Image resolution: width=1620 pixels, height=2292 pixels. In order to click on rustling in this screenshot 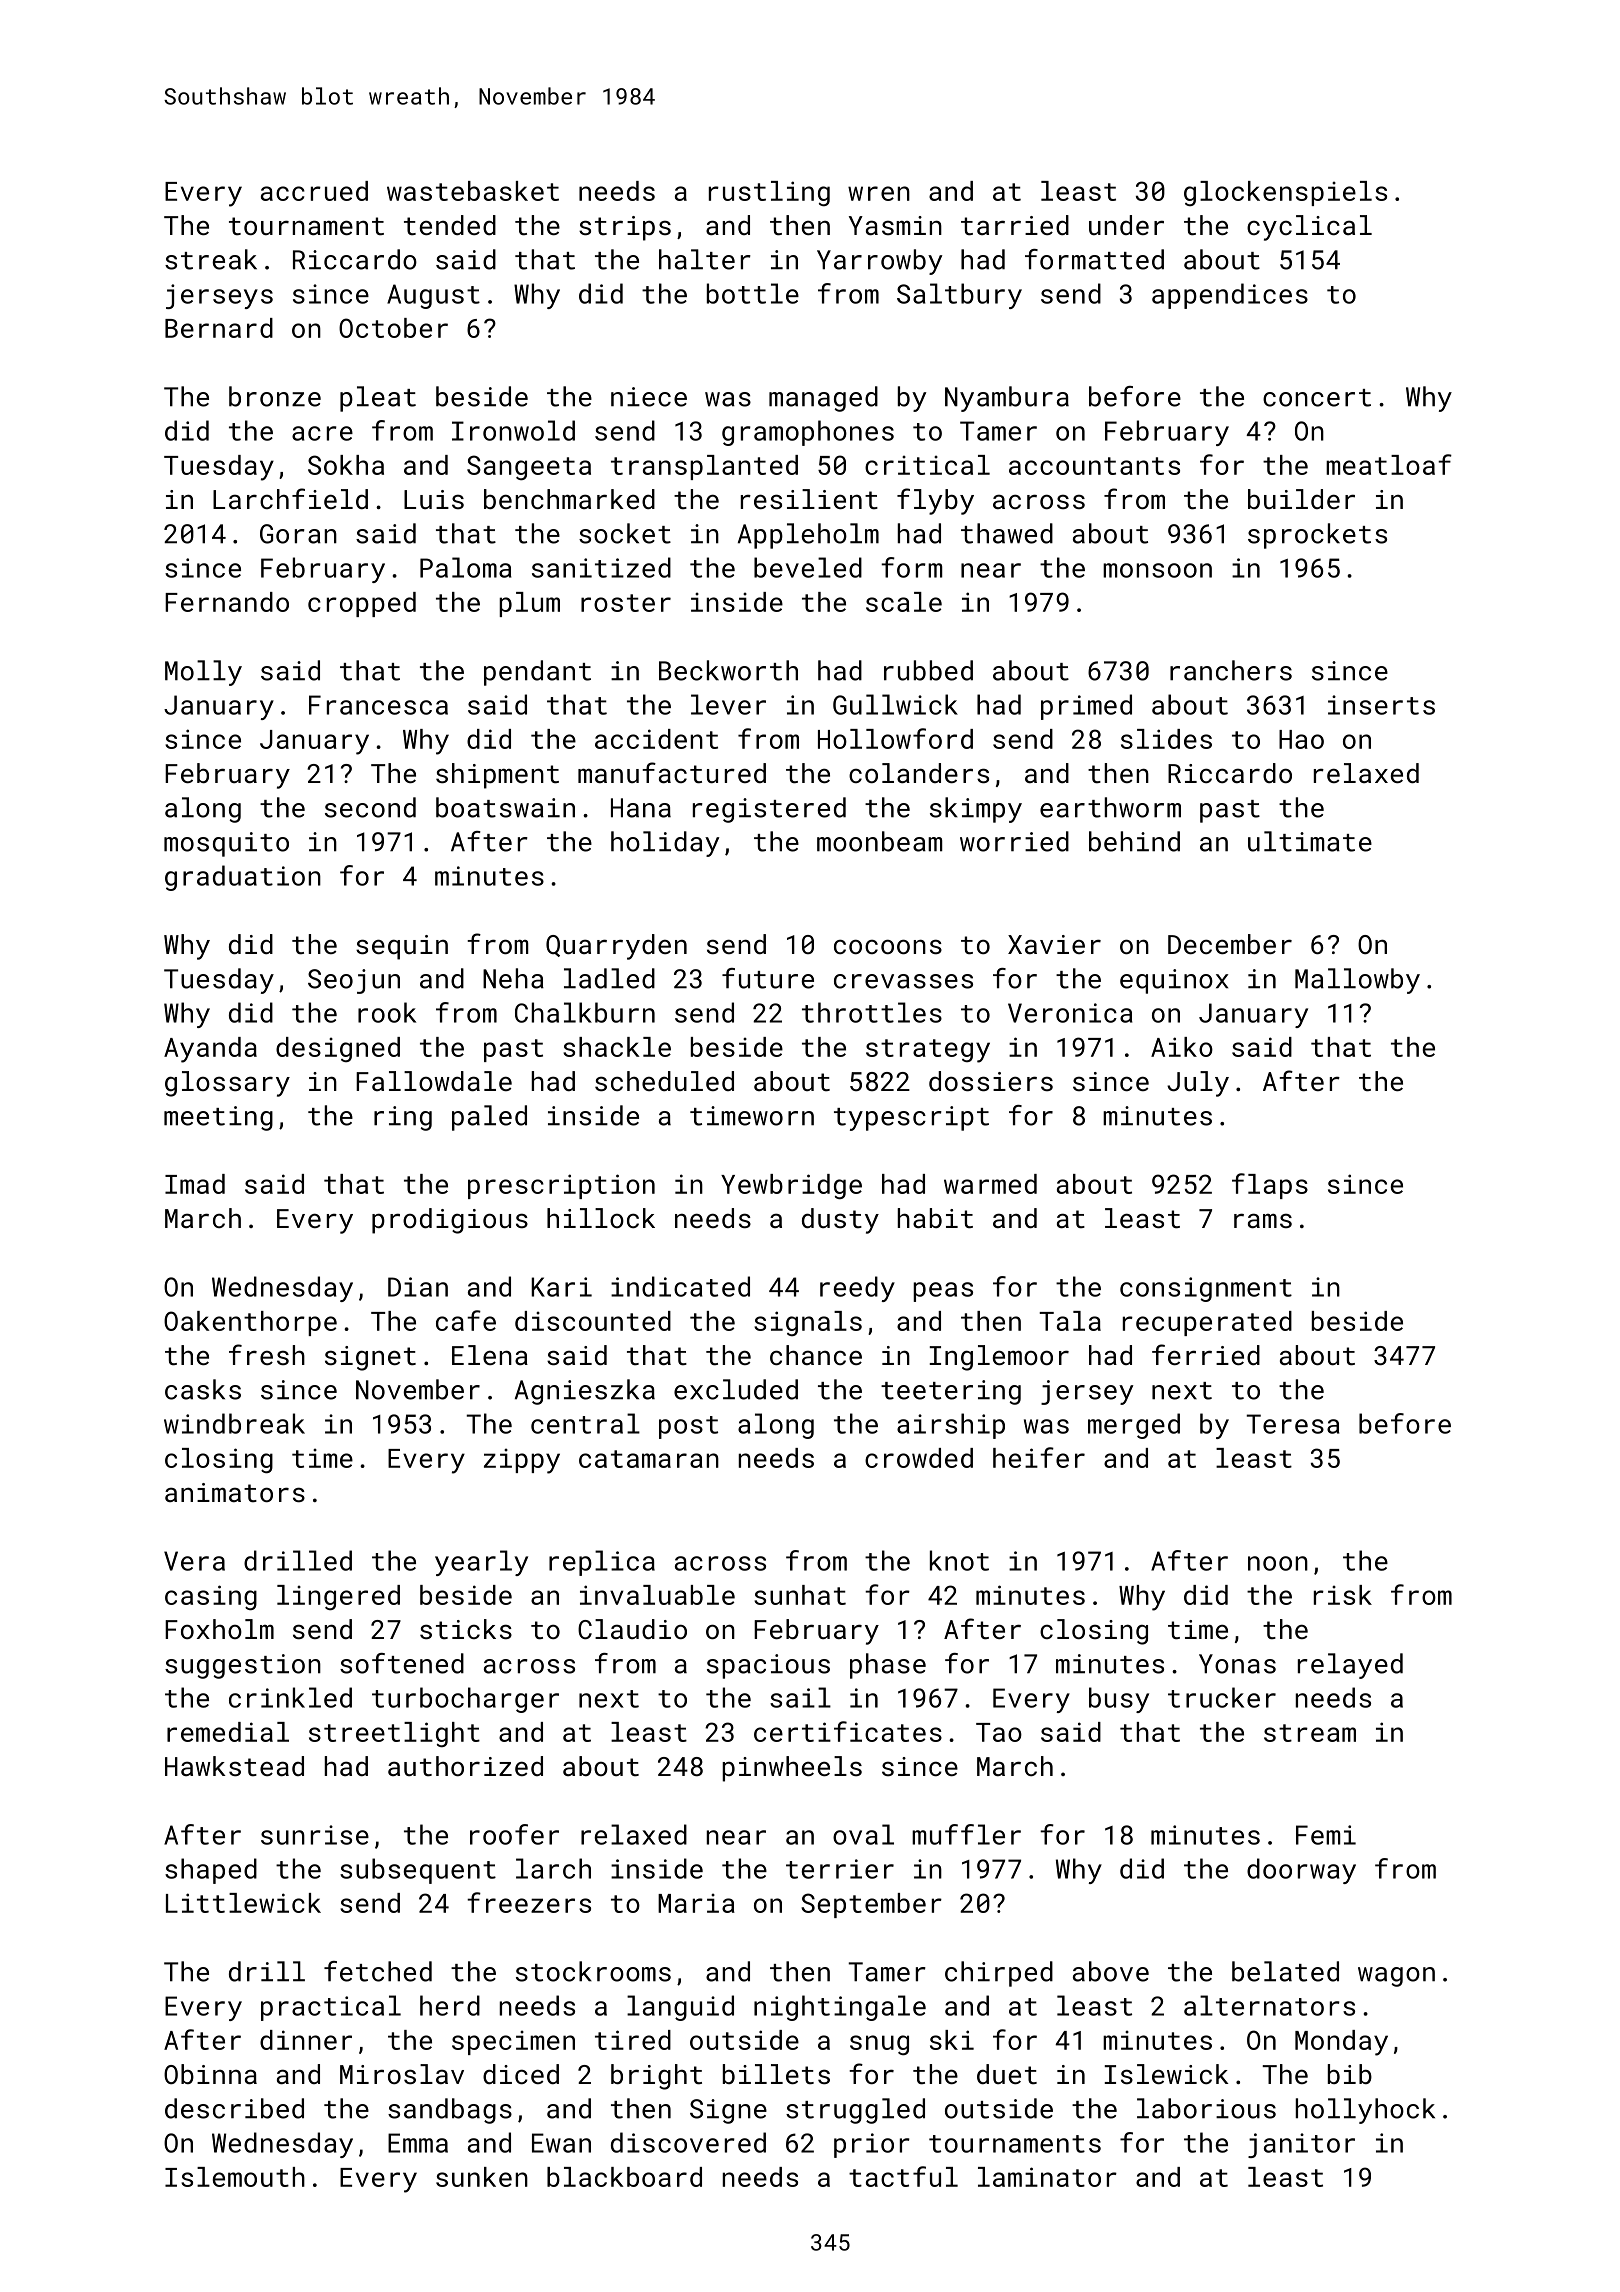, I will do `click(769, 193)`.
